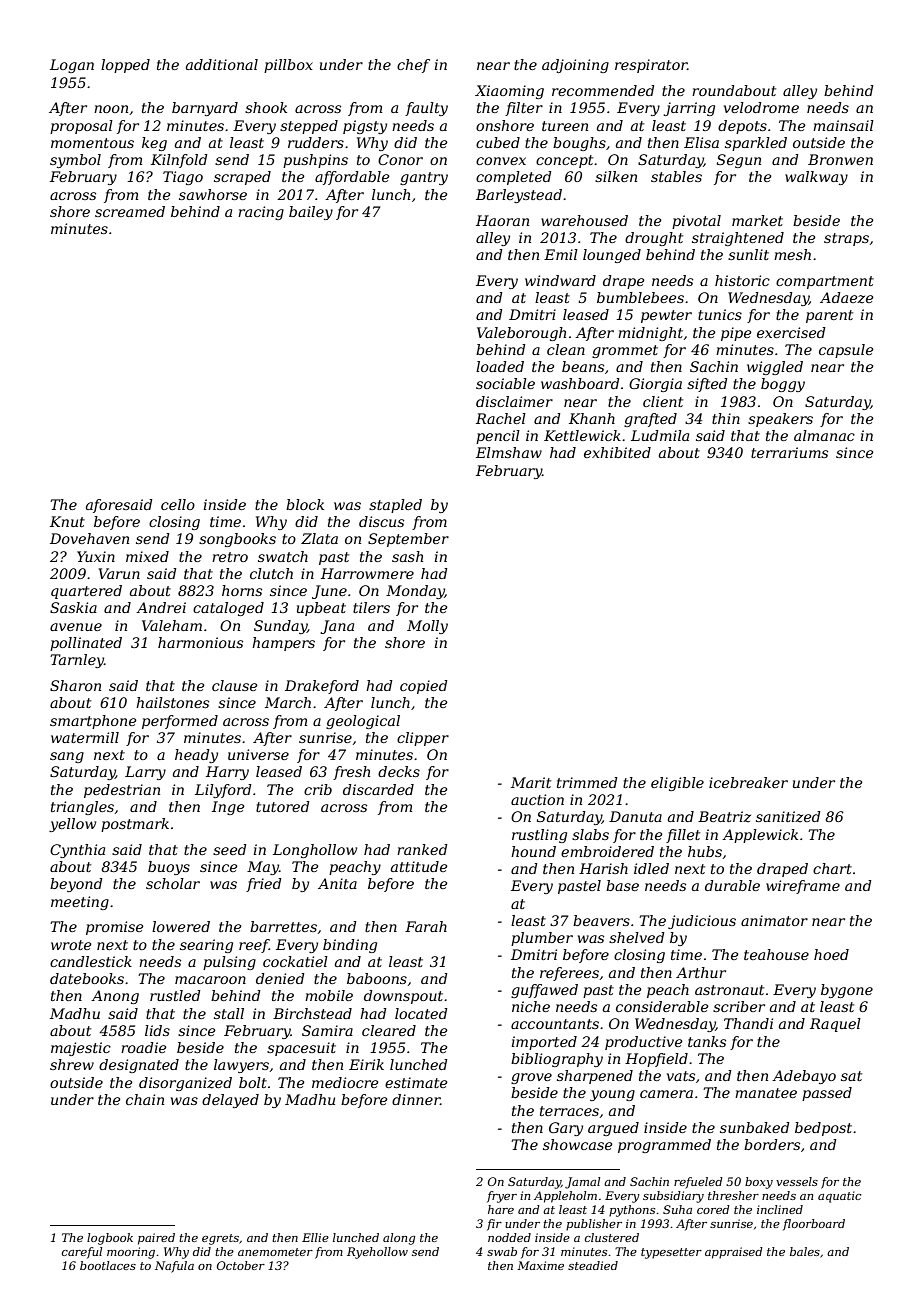 The image size is (924, 1308). Describe the element at coordinates (739, 161) in the image. I see `Segun` at that location.
